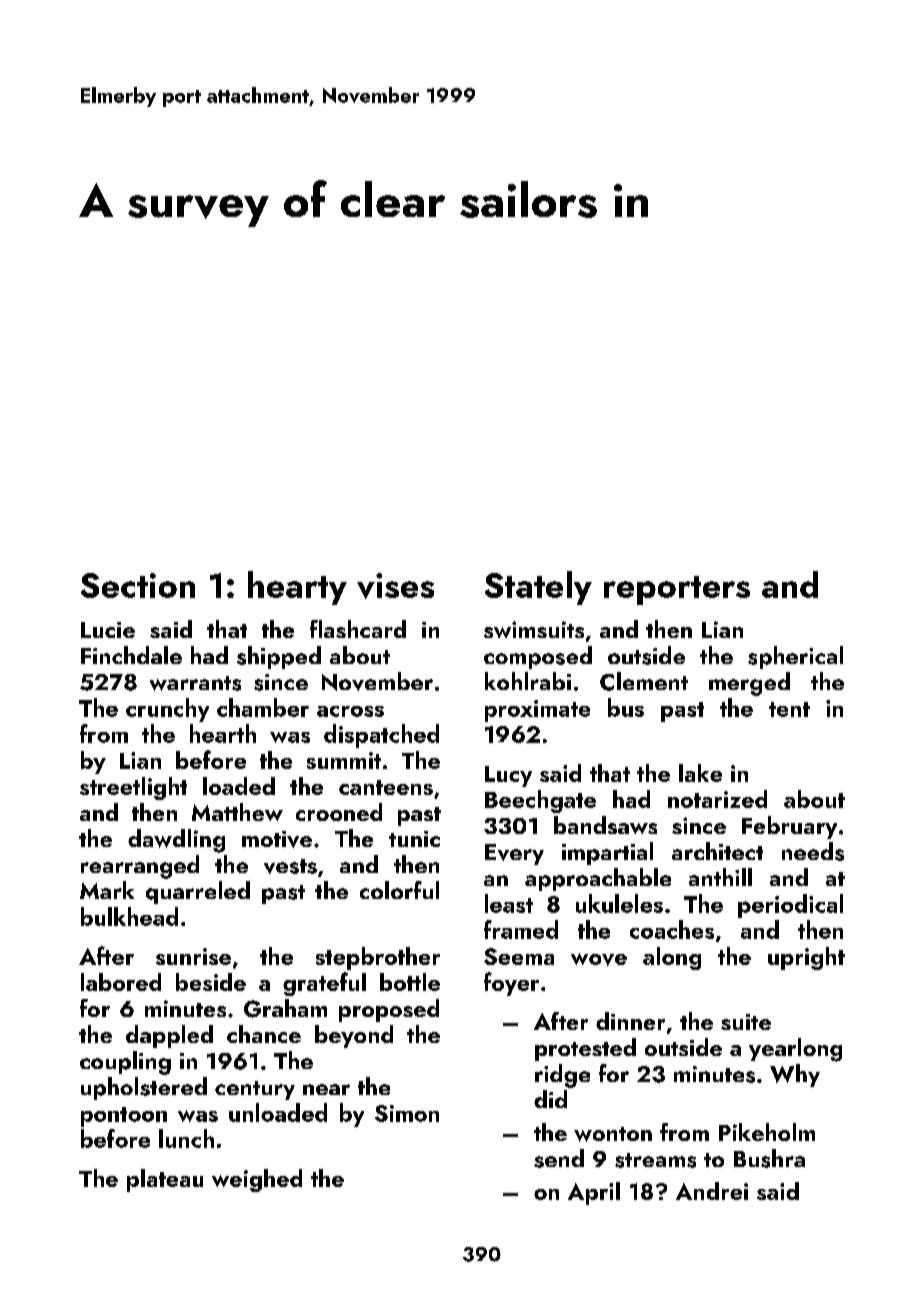  What do you see at coordinates (538, 588) in the page?
I see `Stately` at bounding box center [538, 588].
